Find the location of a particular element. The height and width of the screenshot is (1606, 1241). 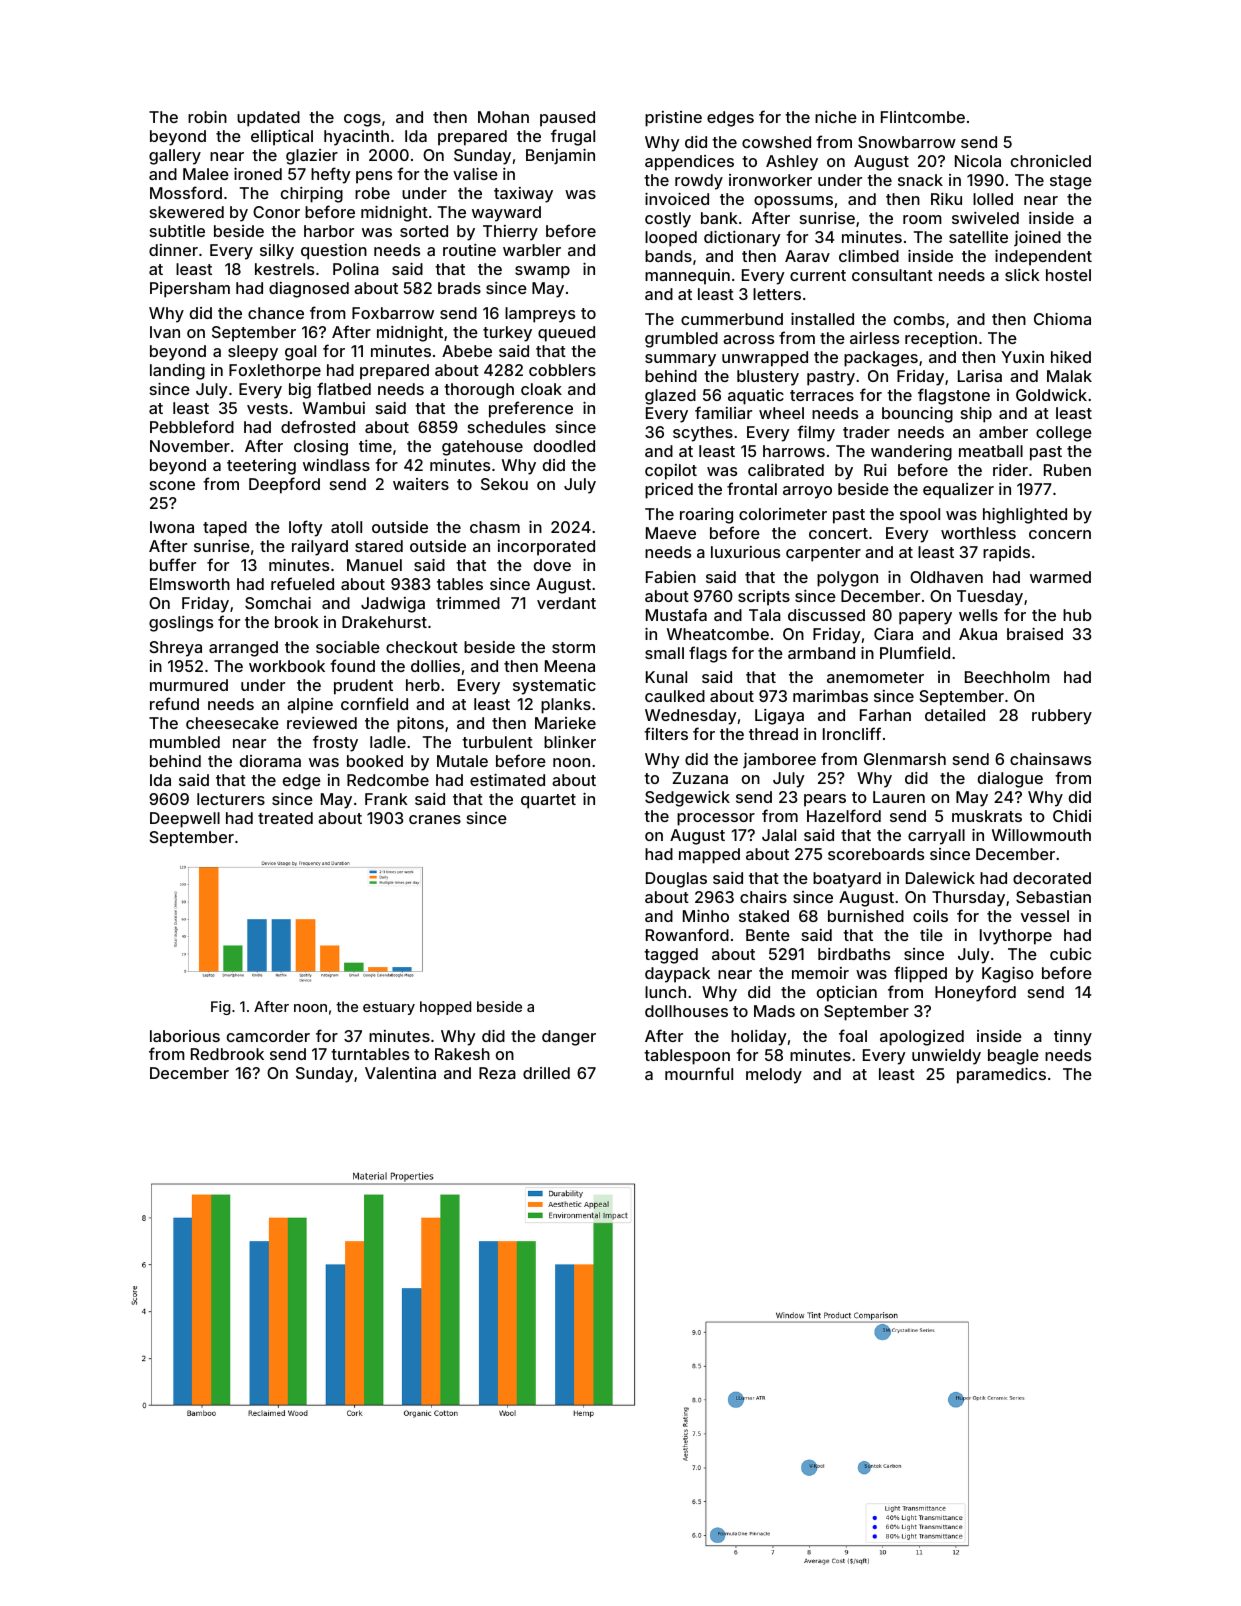

updated is located at coordinates (268, 119).
